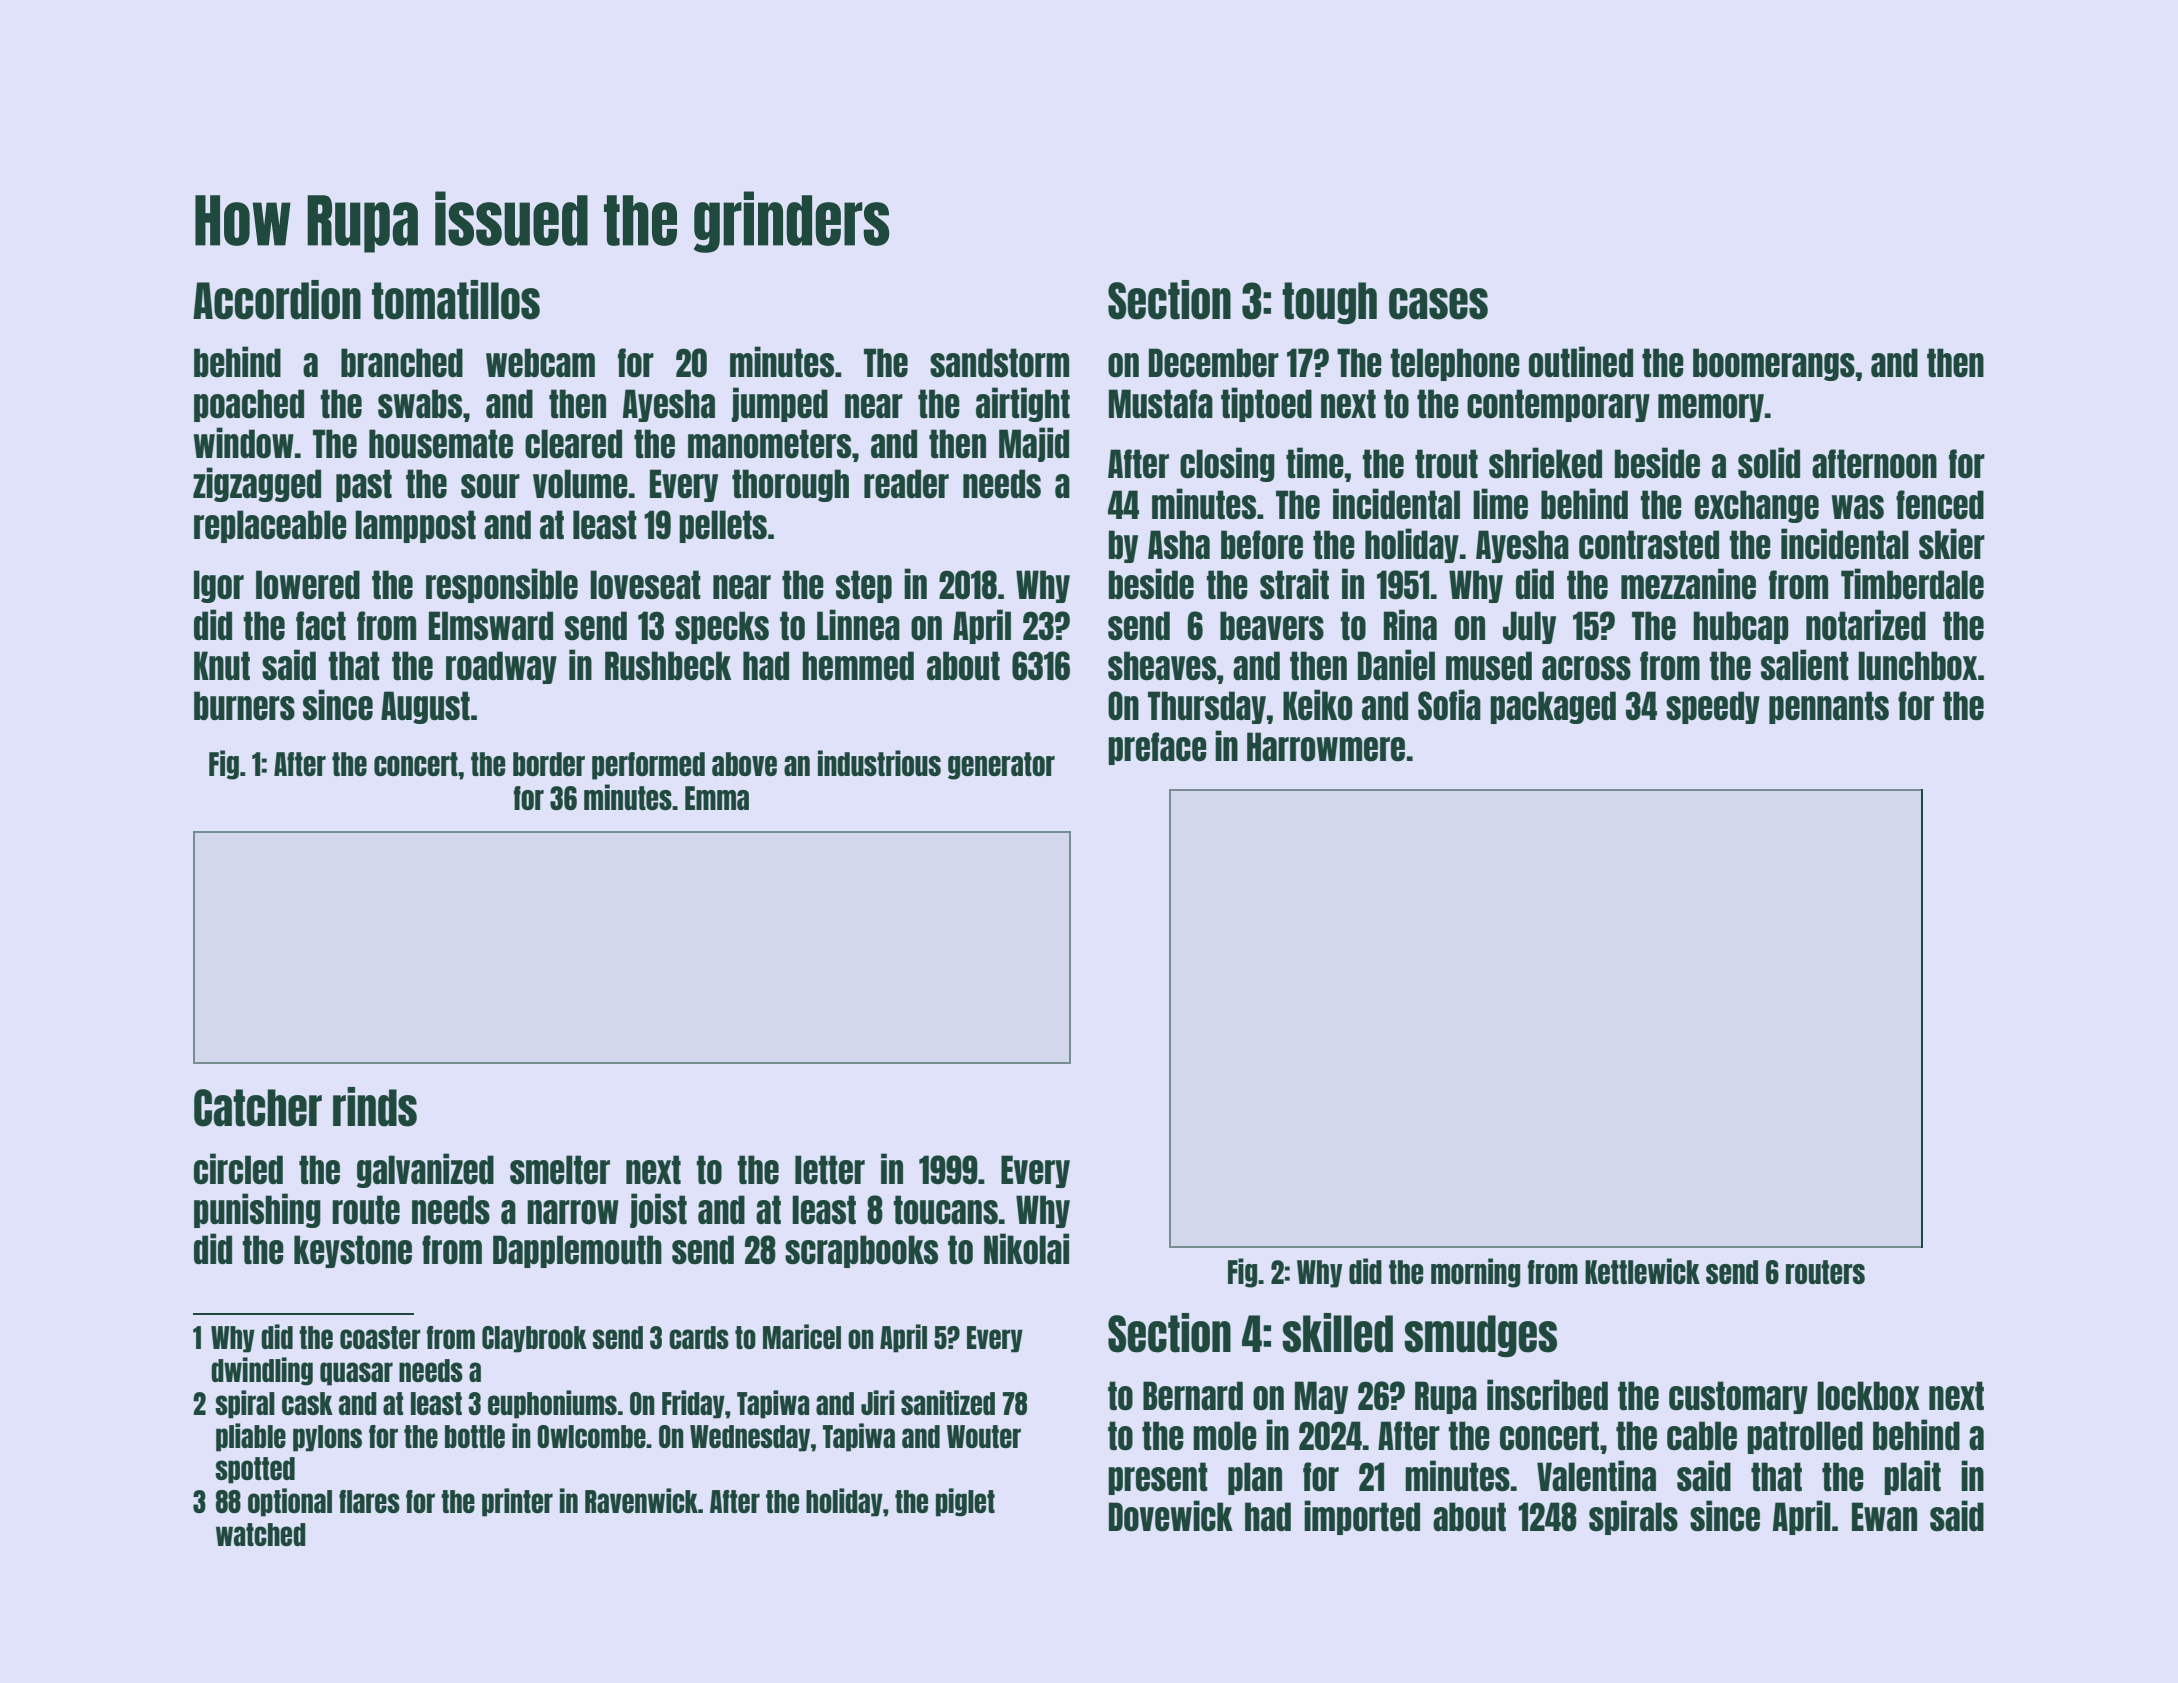  Describe the element at coordinates (425, 707) in the screenshot. I see `August` at that location.
